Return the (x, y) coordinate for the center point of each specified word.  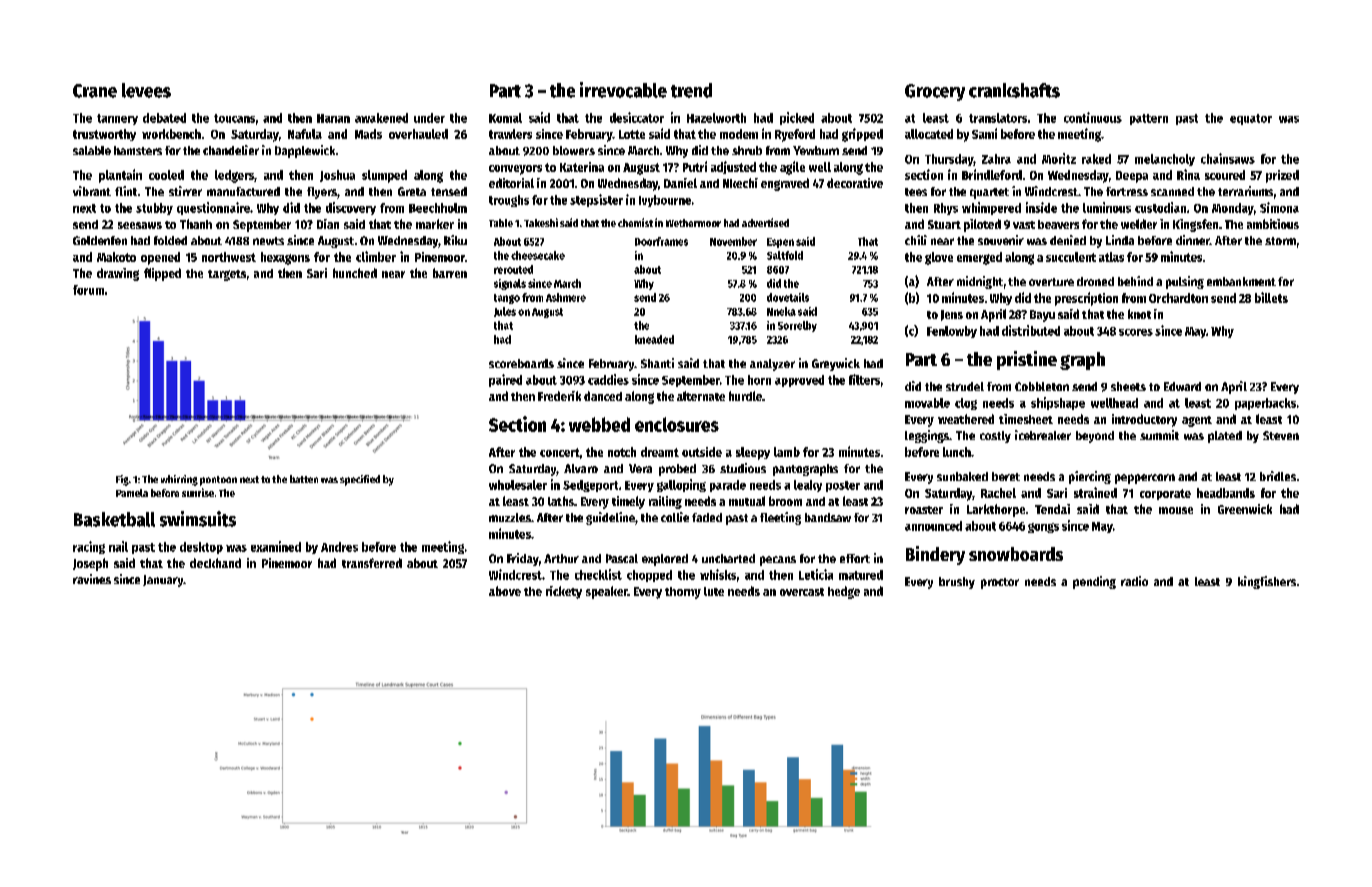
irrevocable (623, 90)
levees (146, 90)
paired (505, 380)
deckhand (215, 563)
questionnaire (213, 208)
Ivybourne (665, 201)
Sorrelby (797, 326)
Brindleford (992, 174)
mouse (1176, 510)
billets (1271, 297)
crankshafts (1014, 90)
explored (665, 560)
